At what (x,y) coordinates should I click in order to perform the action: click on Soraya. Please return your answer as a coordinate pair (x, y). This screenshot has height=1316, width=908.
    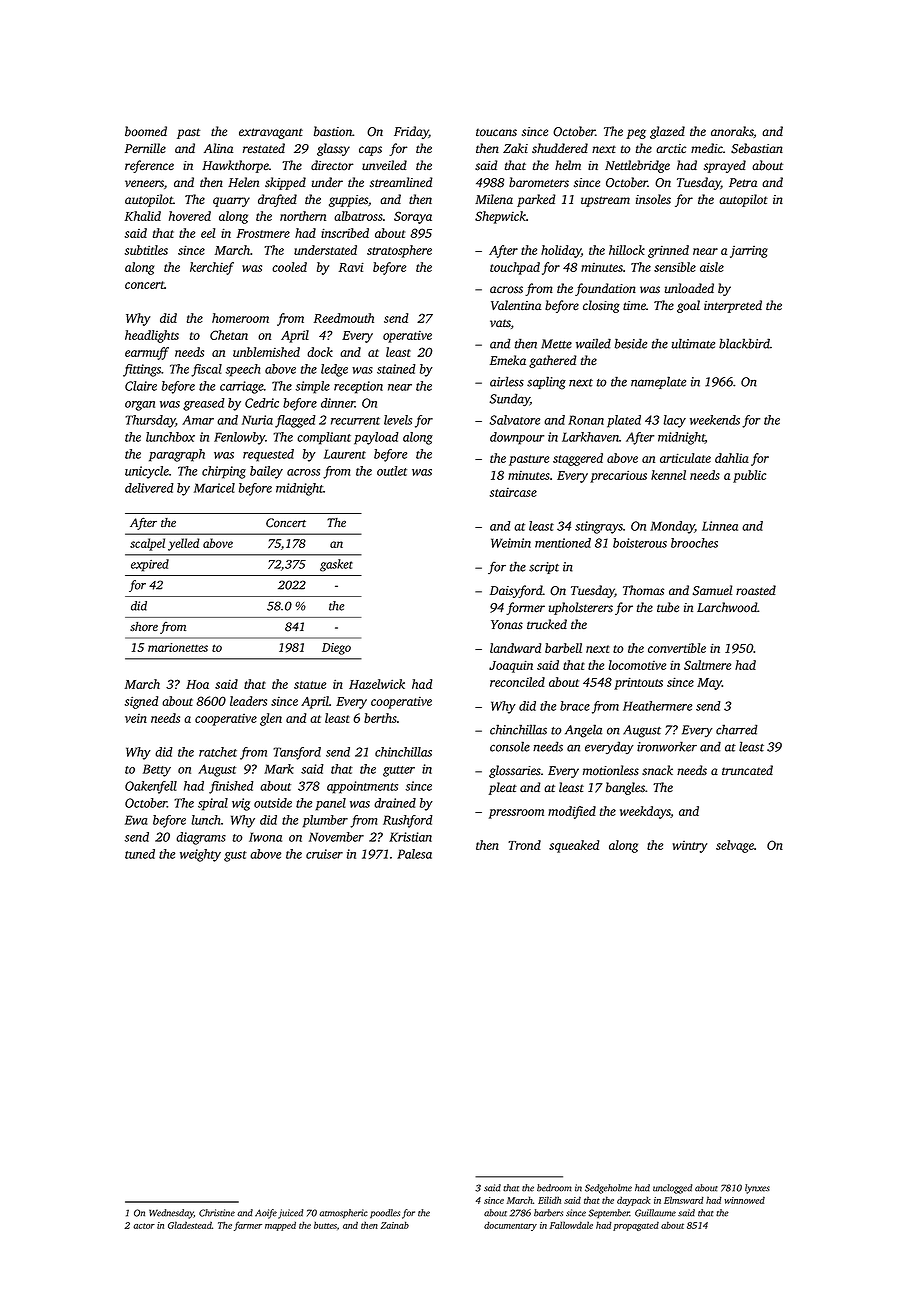
    Looking at the image, I should click on (413, 217).
